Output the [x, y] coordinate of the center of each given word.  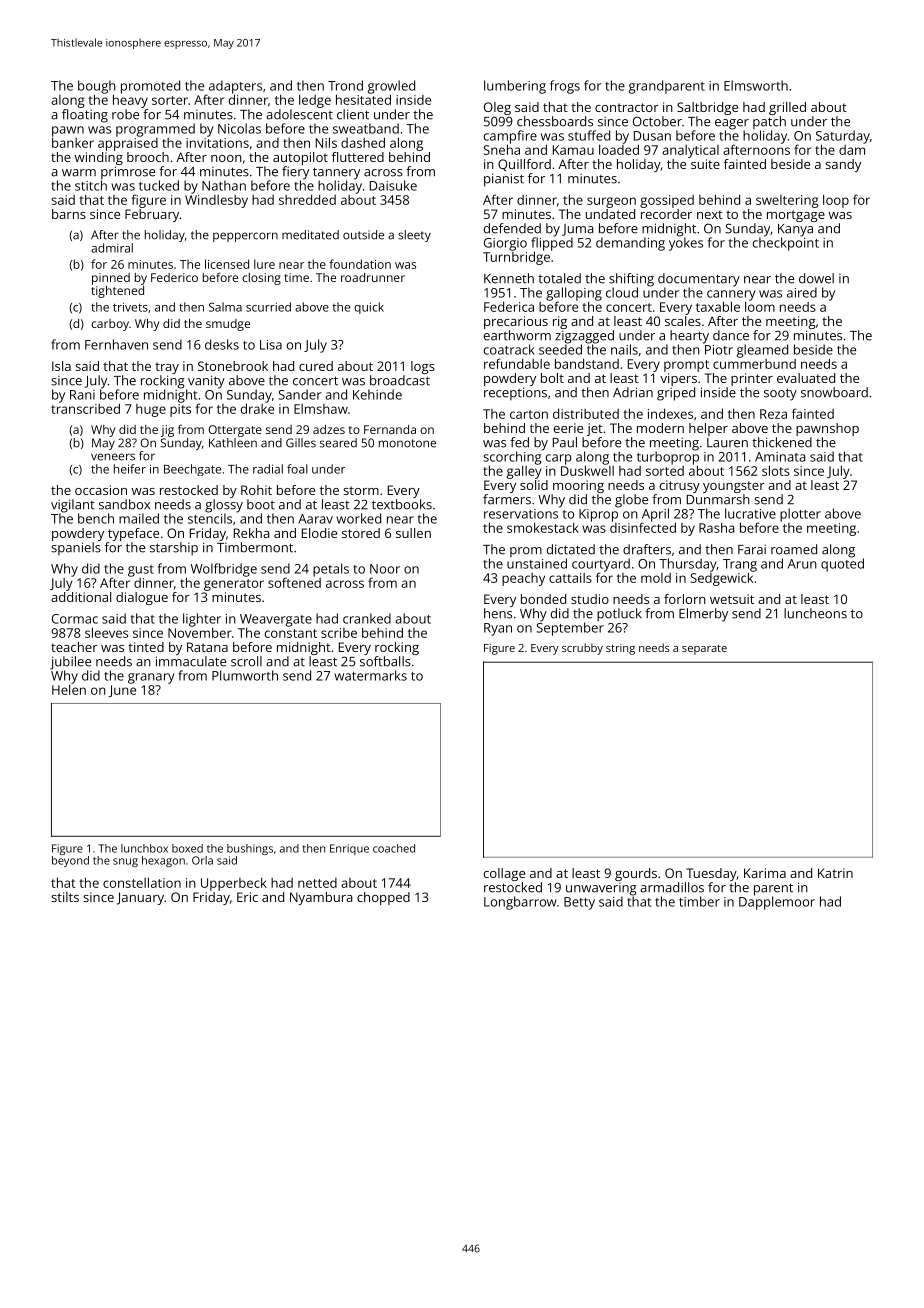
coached [394, 848]
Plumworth [245, 675]
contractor [627, 107]
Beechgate [192, 470]
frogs [565, 87]
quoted [842, 565]
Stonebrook [233, 366]
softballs [385, 661]
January [140, 898]
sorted [665, 471]
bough [97, 87]
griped [676, 394]
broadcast [400, 380]
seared [338, 443]
